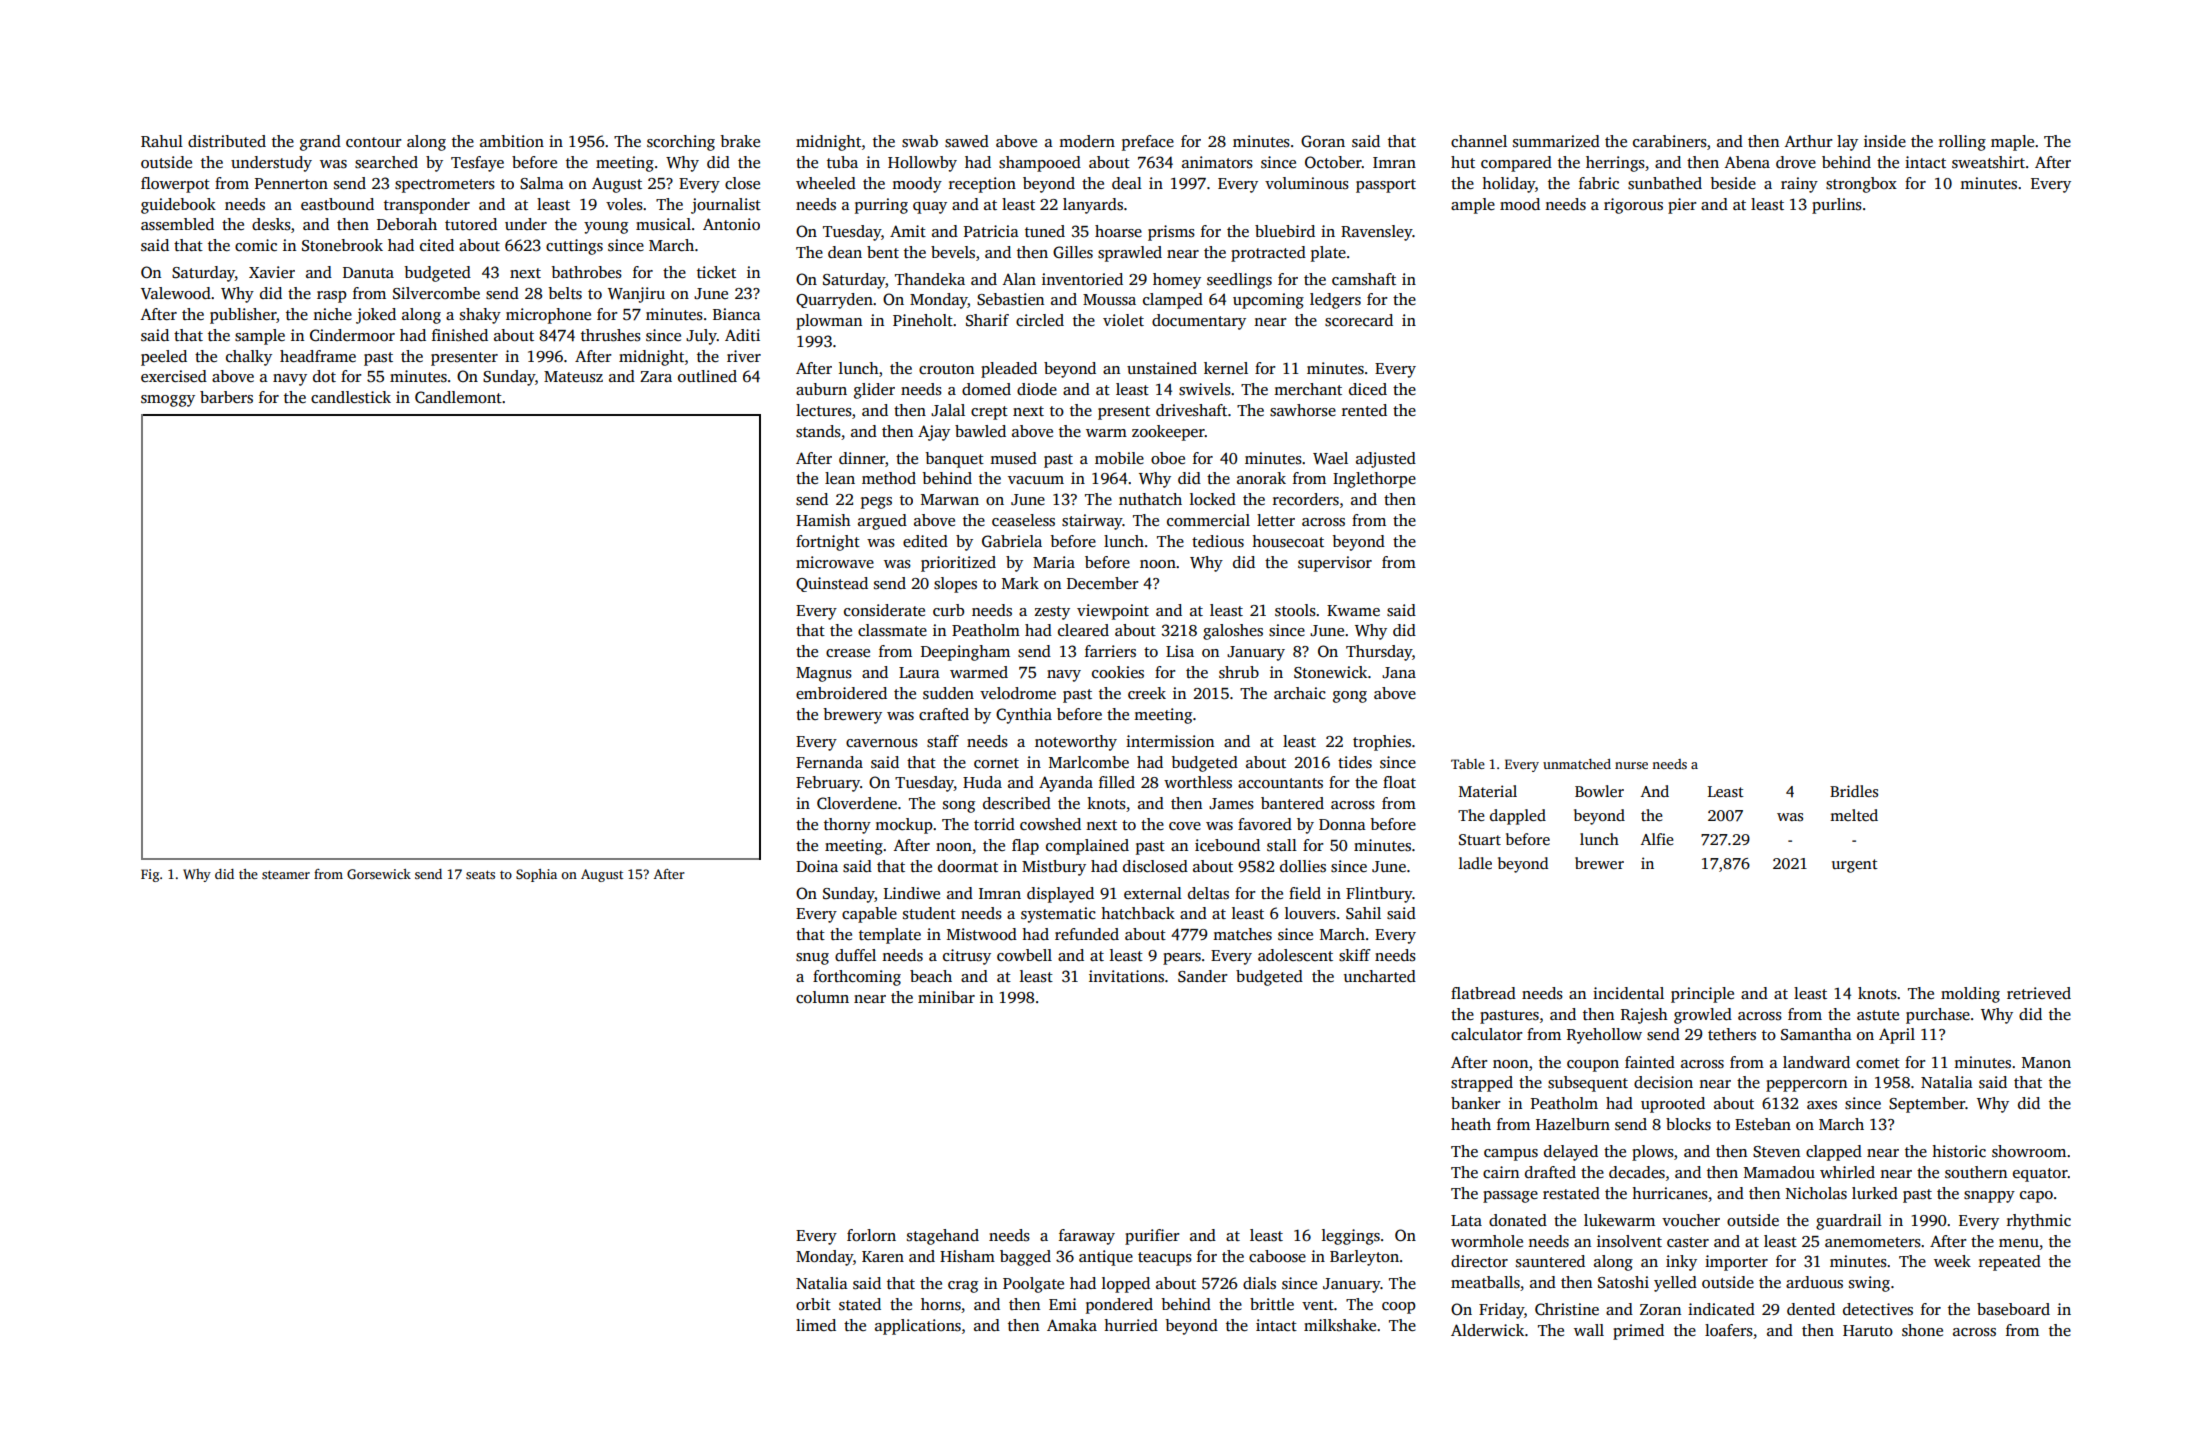  What do you see at coordinates (1138, 913) in the screenshot?
I see `hatchback` at bounding box center [1138, 913].
